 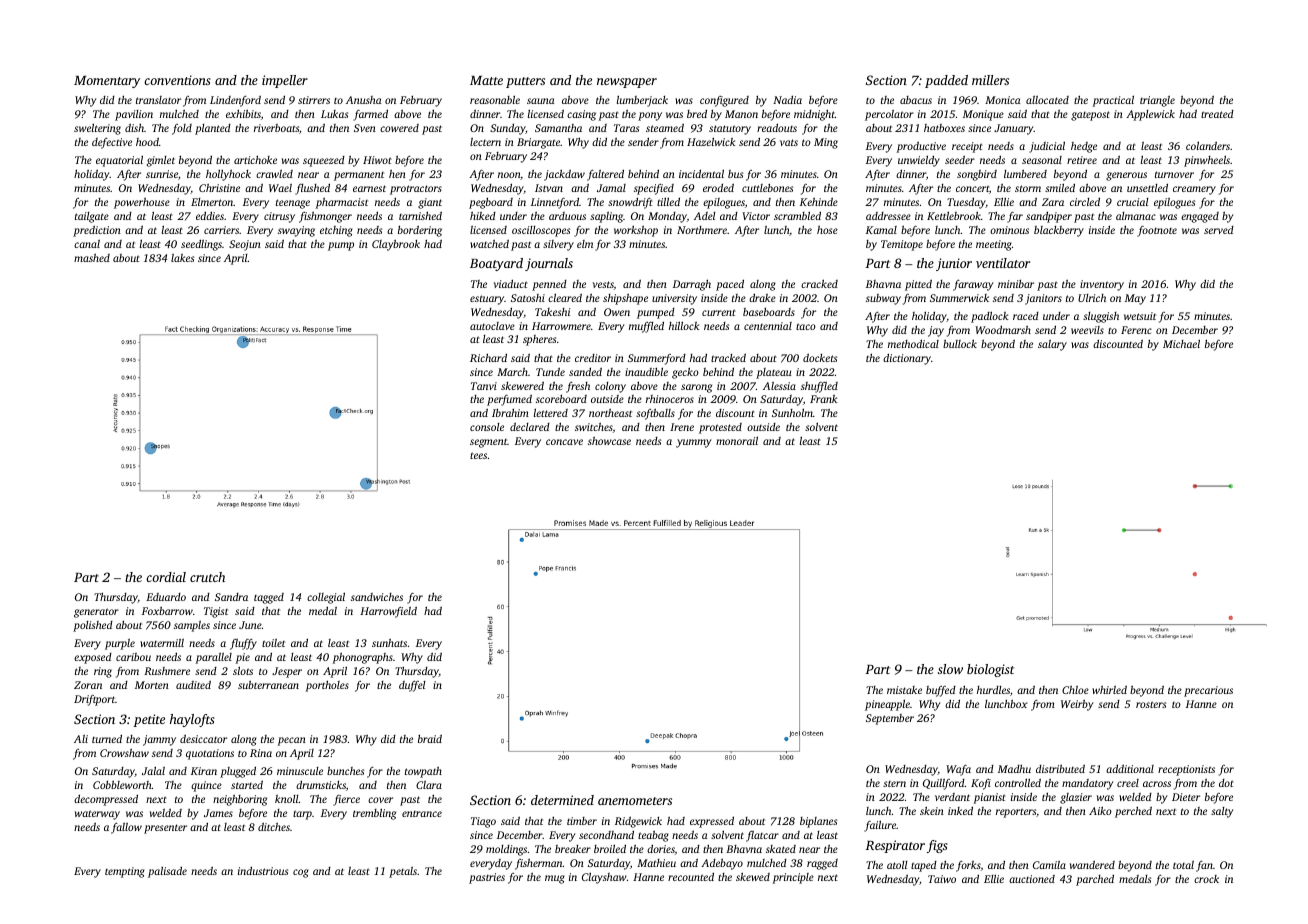 I want to click on mistake, so click(x=904, y=690).
